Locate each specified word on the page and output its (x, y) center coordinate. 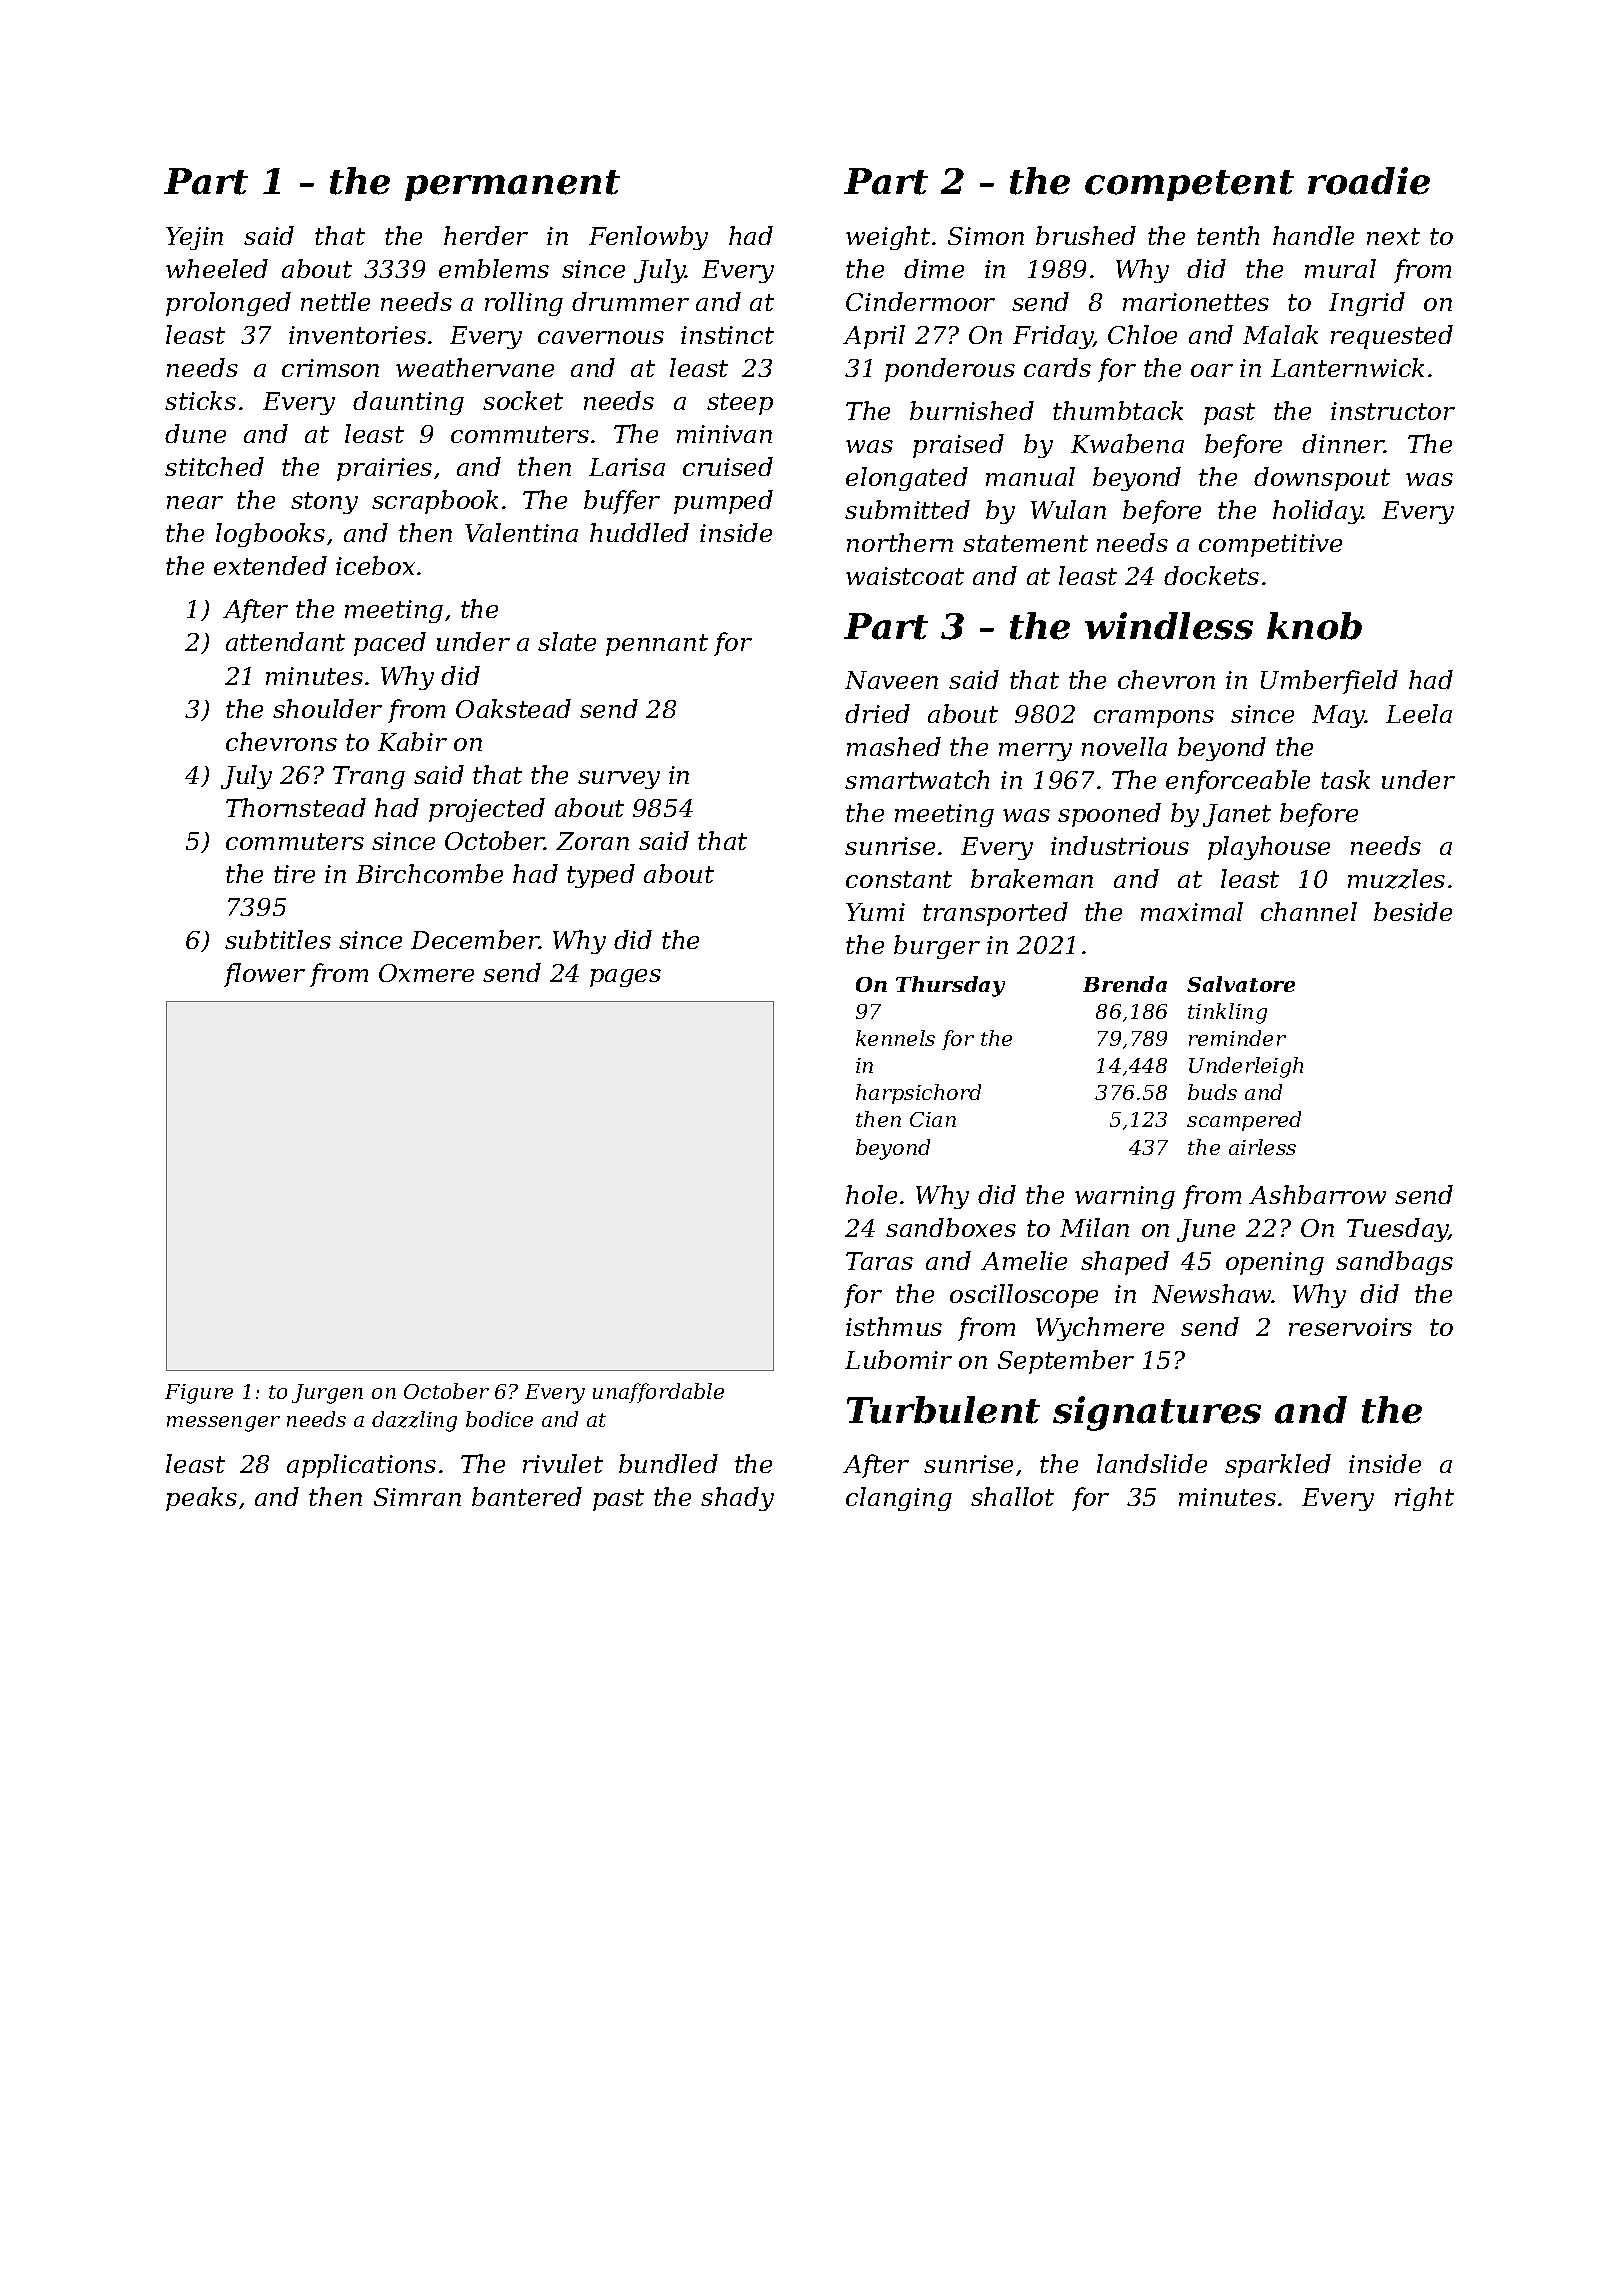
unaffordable (658, 1393)
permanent (512, 185)
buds (1212, 1092)
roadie (1369, 181)
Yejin (194, 238)
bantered (527, 1496)
